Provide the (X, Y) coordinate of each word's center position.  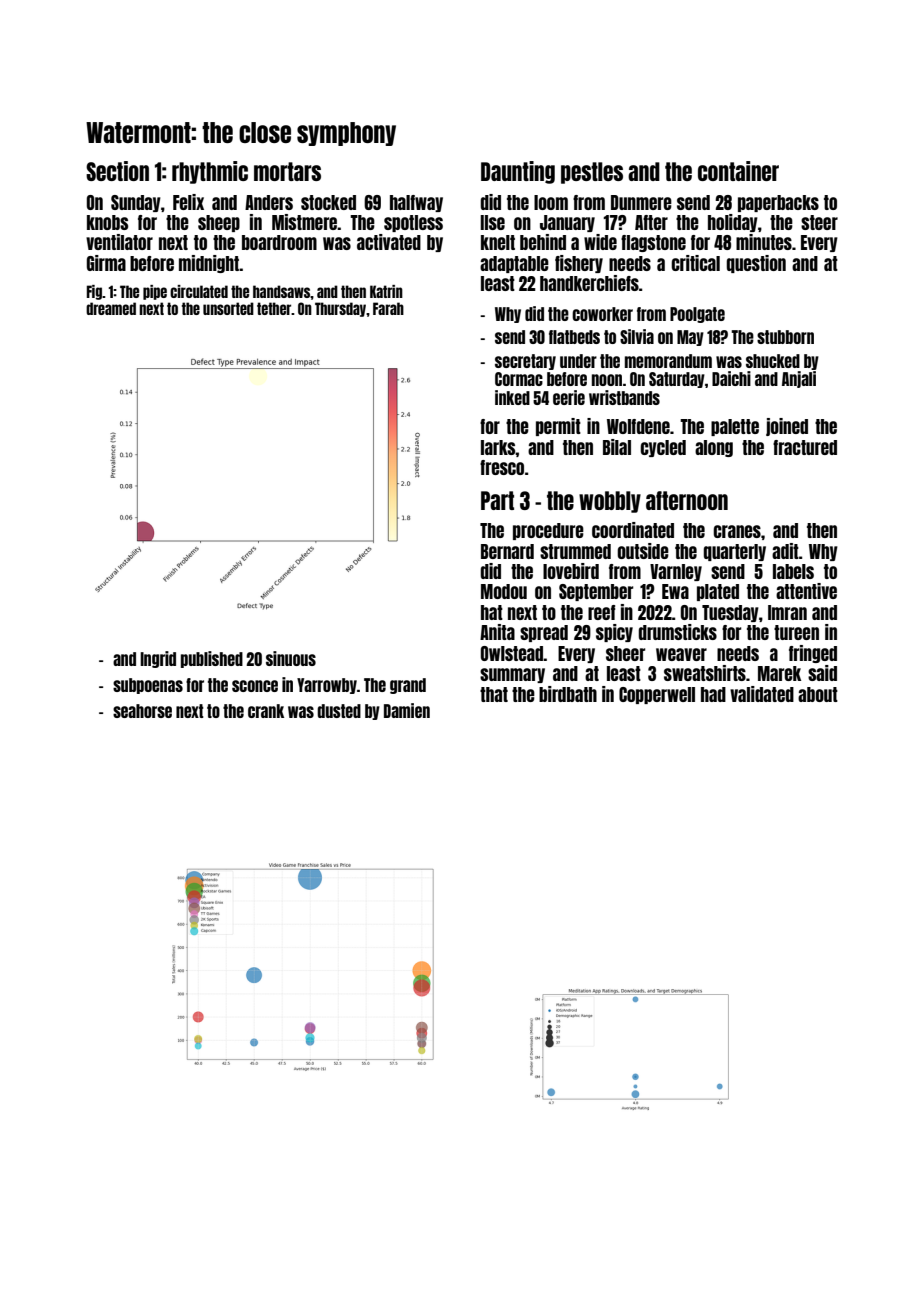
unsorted (228, 308)
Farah (388, 308)
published (212, 659)
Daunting (518, 172)
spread (544, 633)
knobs (107, 222)
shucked (773, 361)
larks (498, 447)
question (756, 264)
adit (785, 551)
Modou (504, 591)
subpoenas (148, 686)
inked (512, 397)
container (738, 171)
